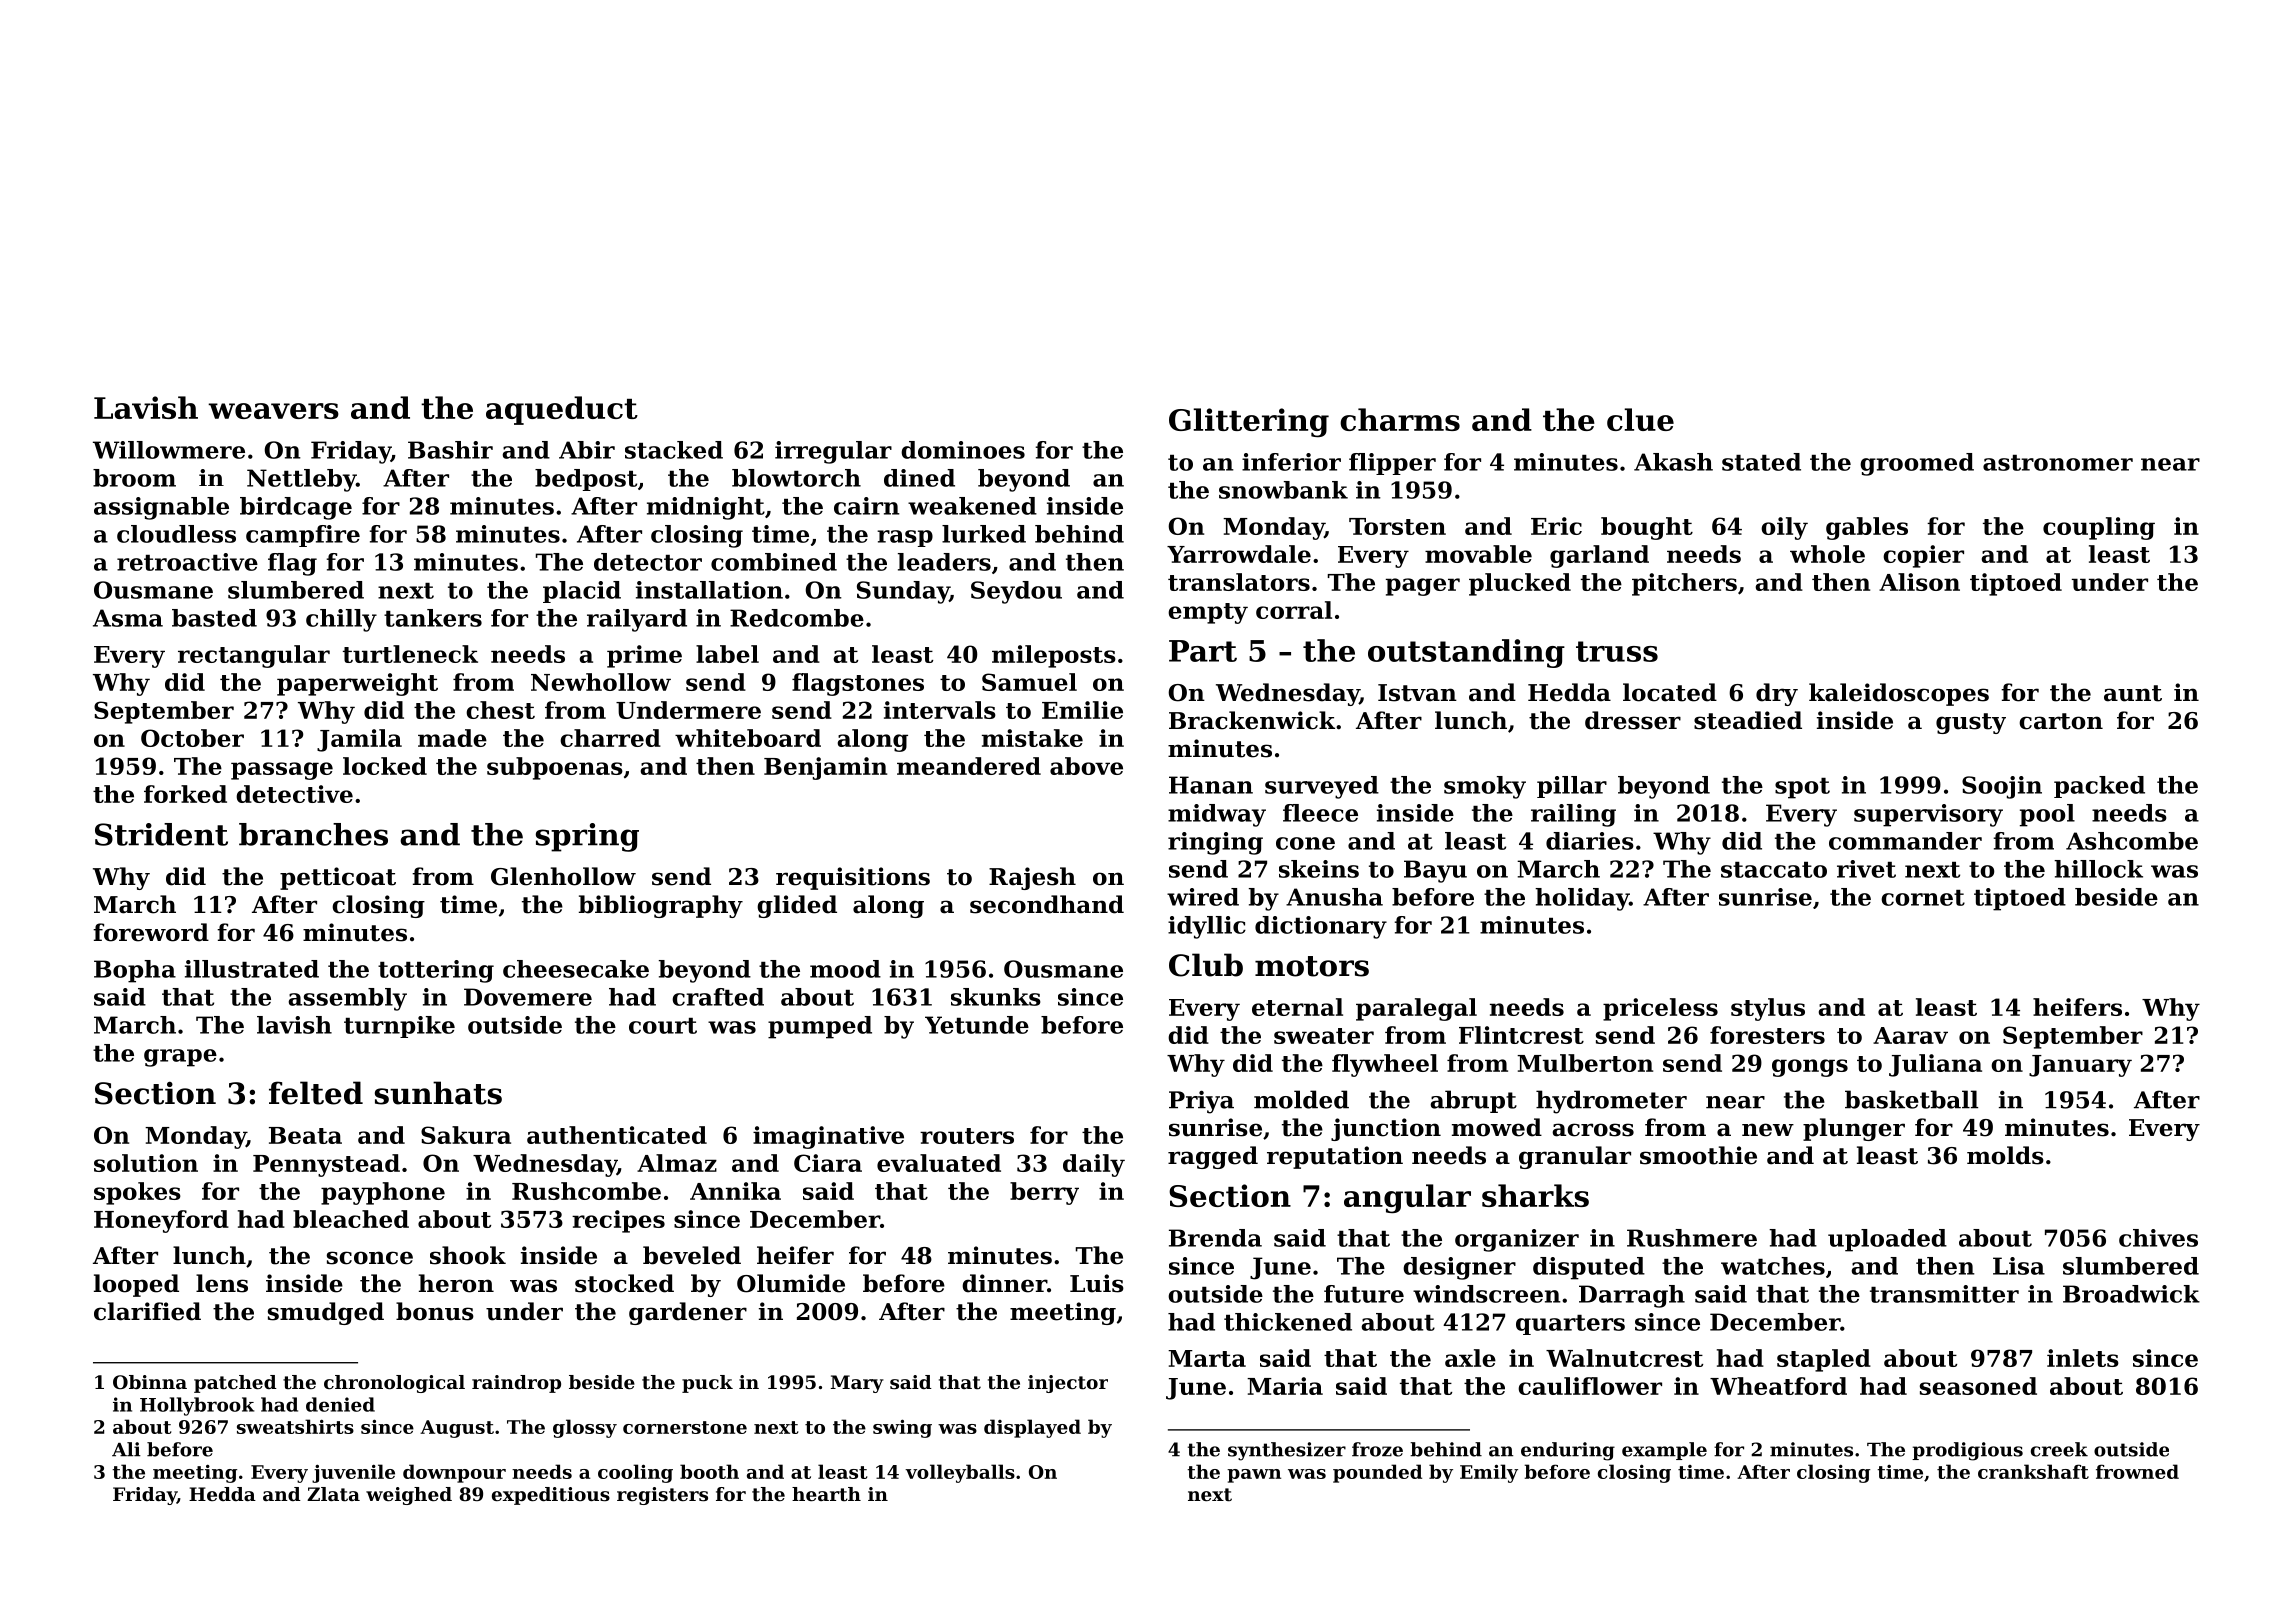  I want to click on assignable, so click(161, 508).
